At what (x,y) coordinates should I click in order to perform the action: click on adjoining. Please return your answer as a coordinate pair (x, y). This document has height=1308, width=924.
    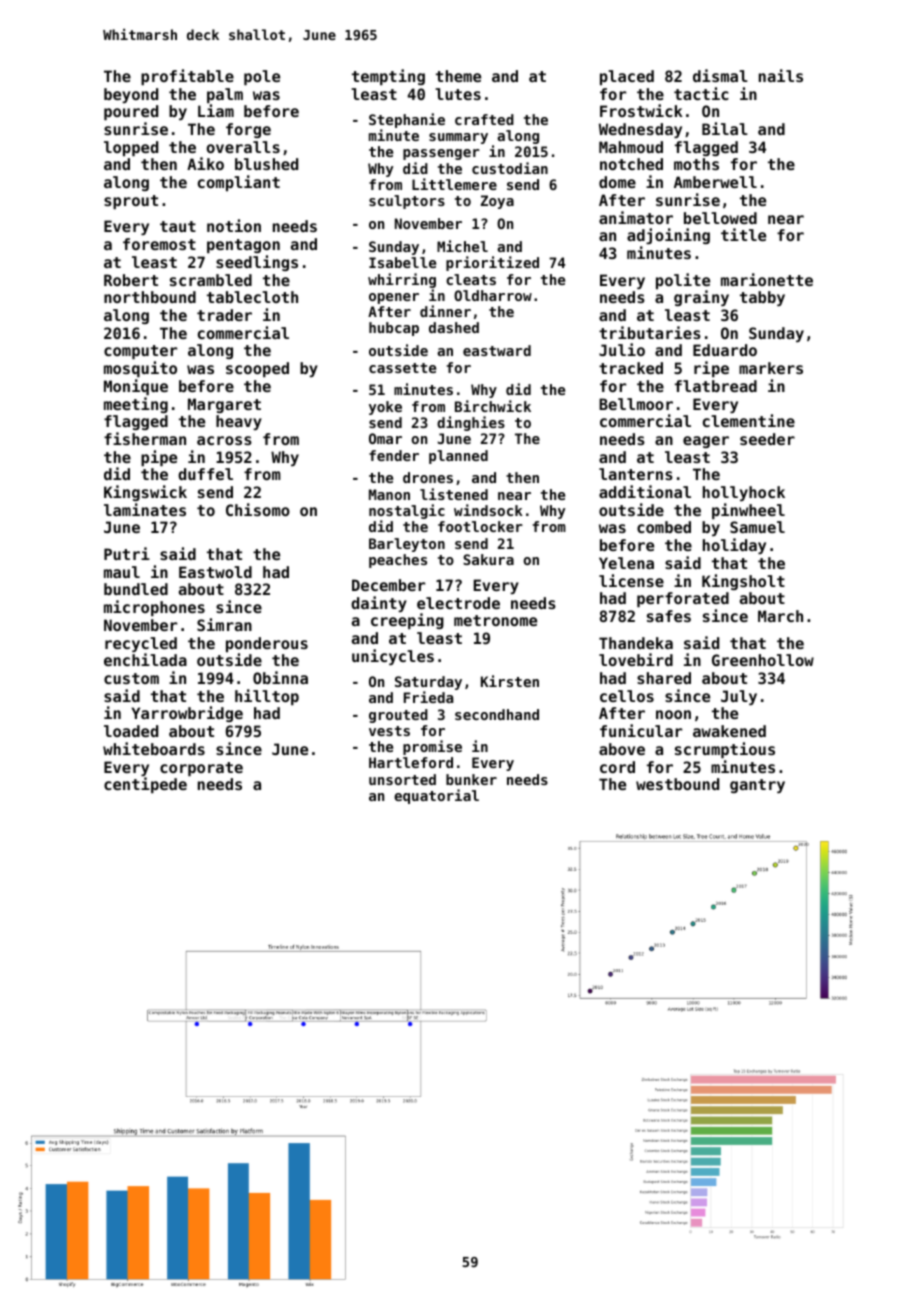
    Looking at the image, I should click on (668, 236).
